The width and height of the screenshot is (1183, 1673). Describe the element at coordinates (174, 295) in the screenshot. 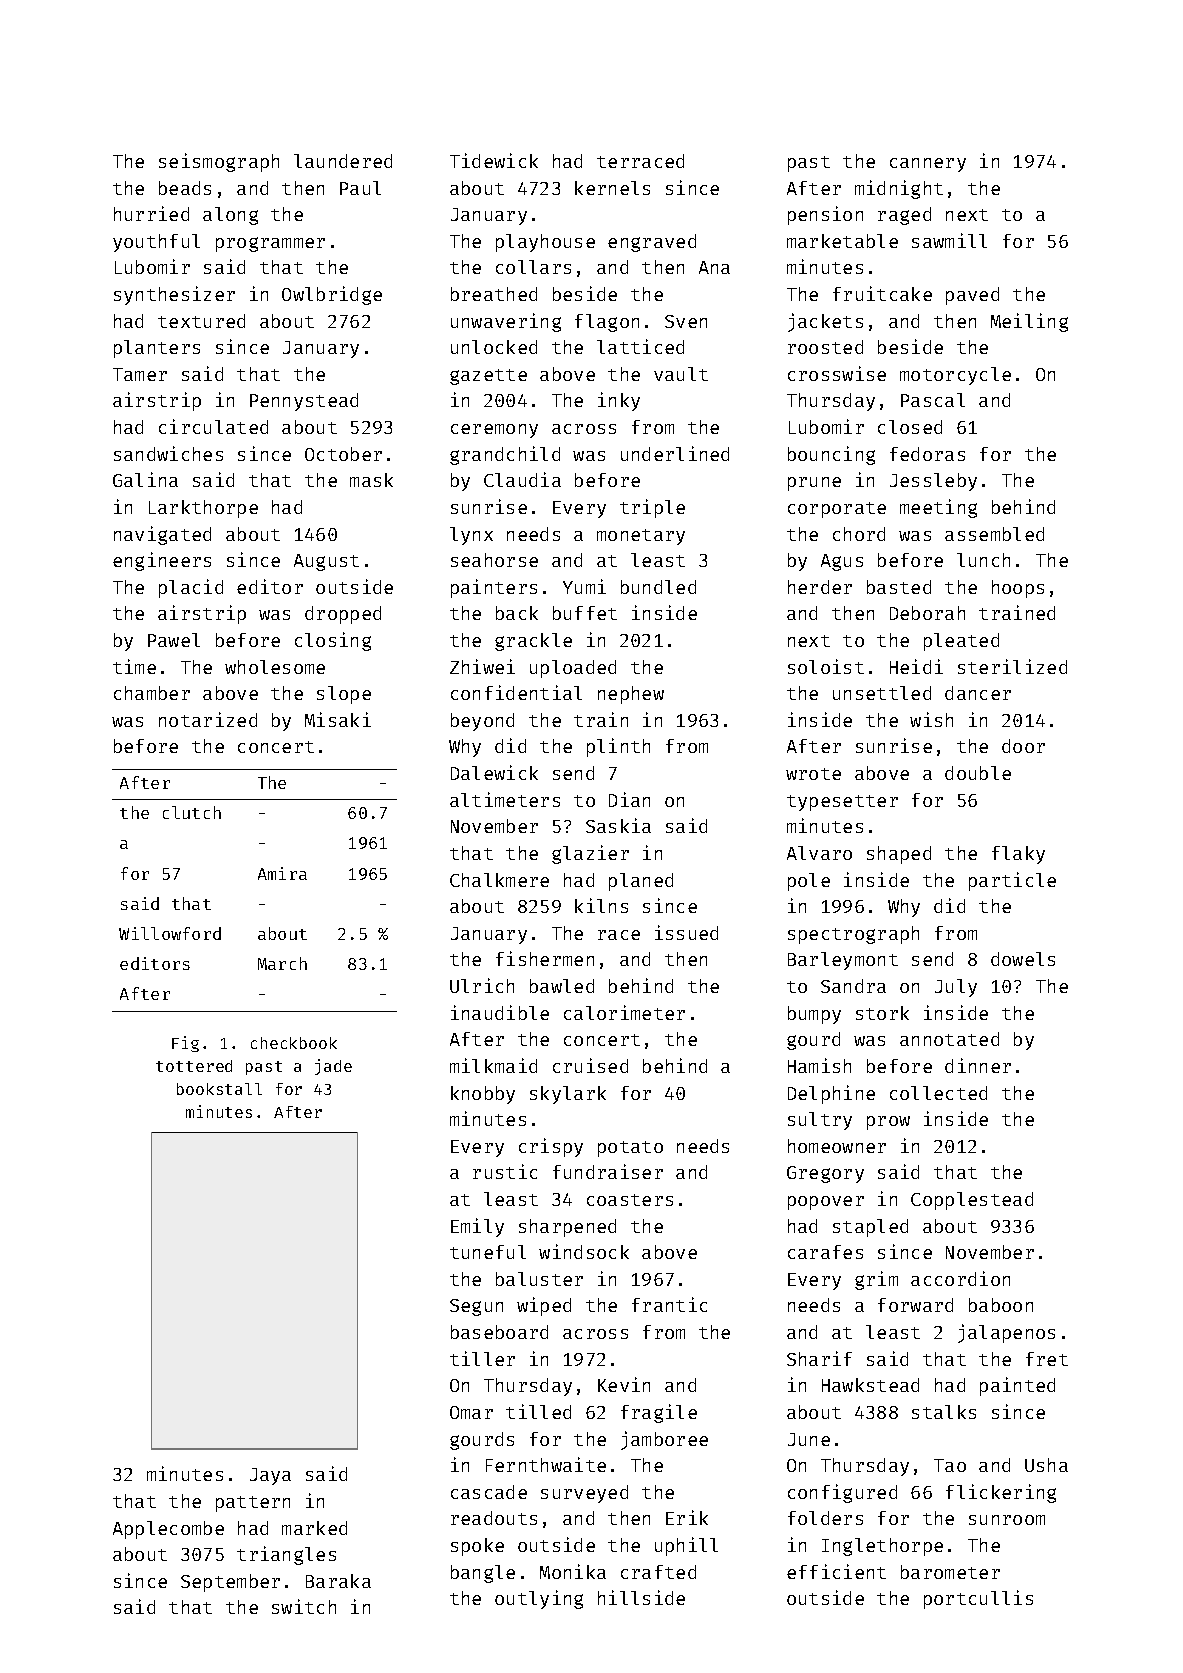

I see `synthesizer` at that location.
